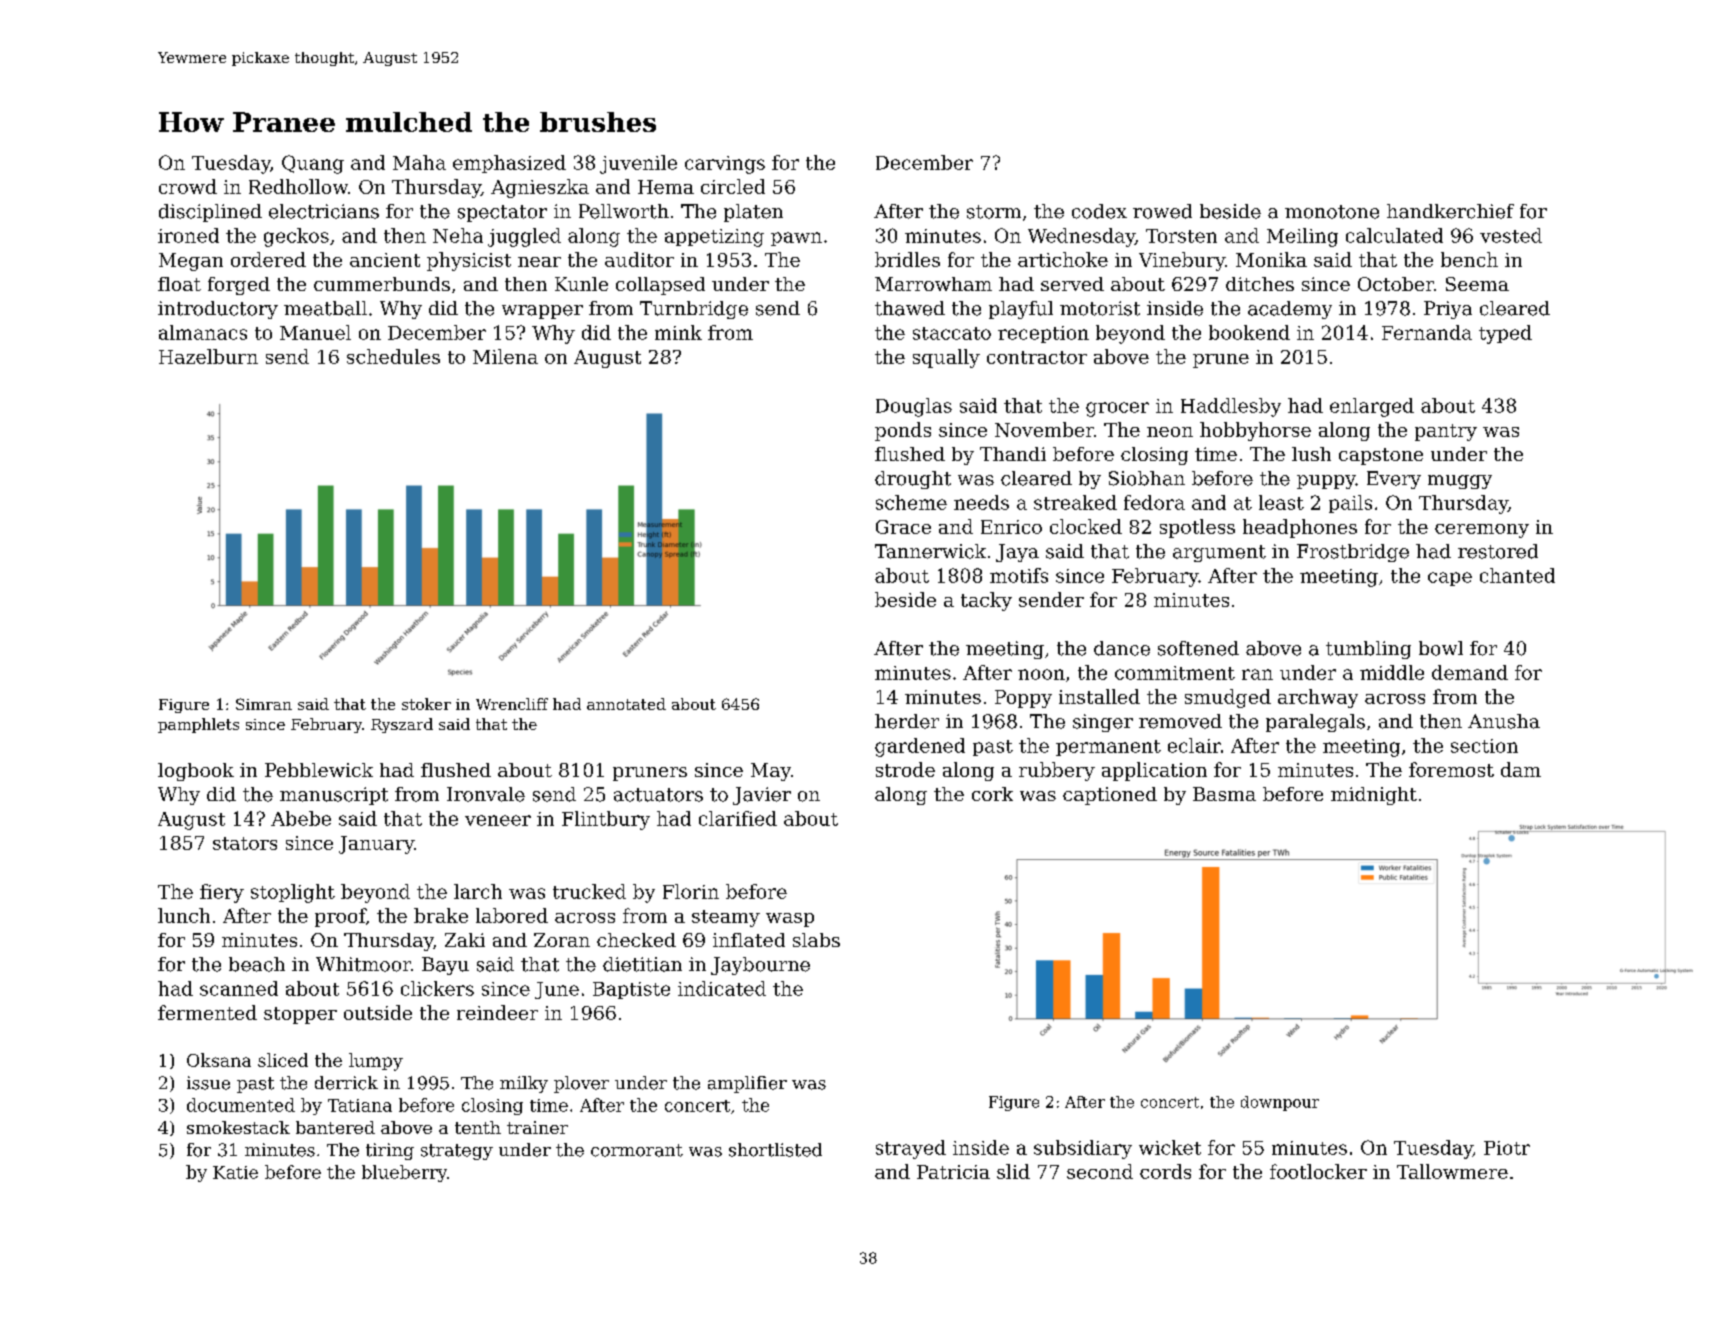 The width and height of the document is (1717, 1327). I want to click on stoker, so click(426, 704).
